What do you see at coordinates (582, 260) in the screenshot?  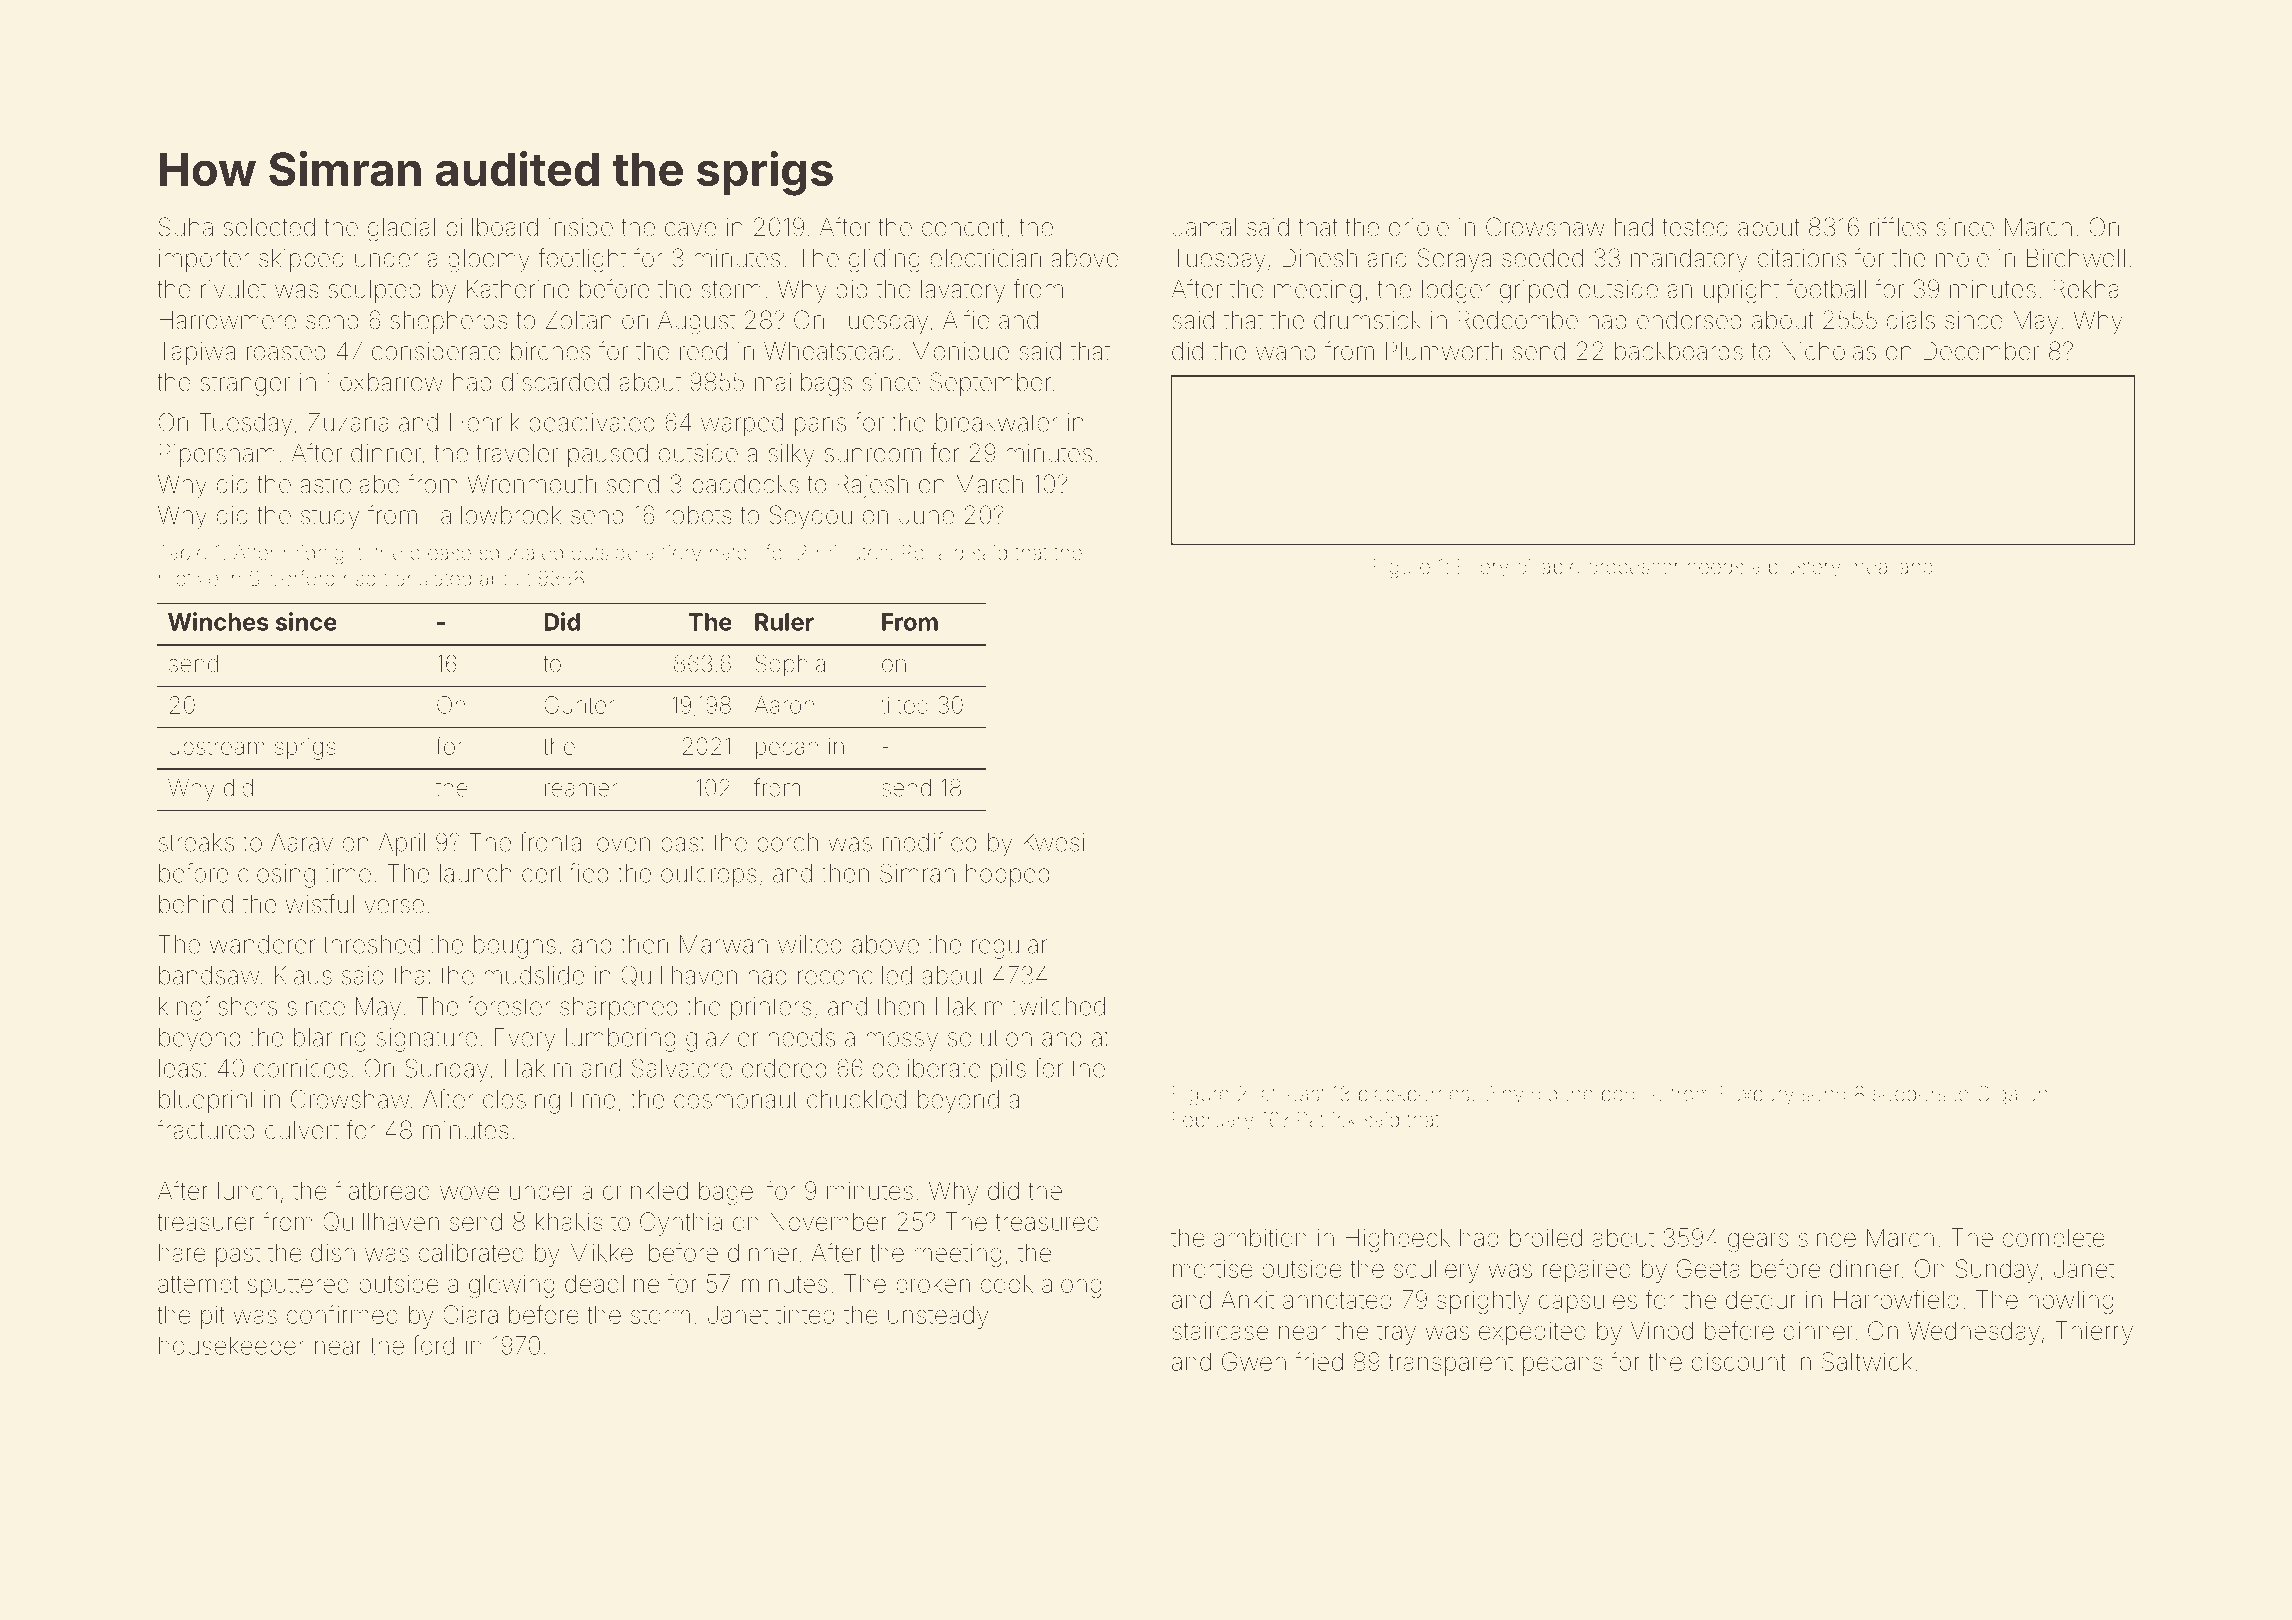 I see `footlight` at bounding box center [582, 260].
